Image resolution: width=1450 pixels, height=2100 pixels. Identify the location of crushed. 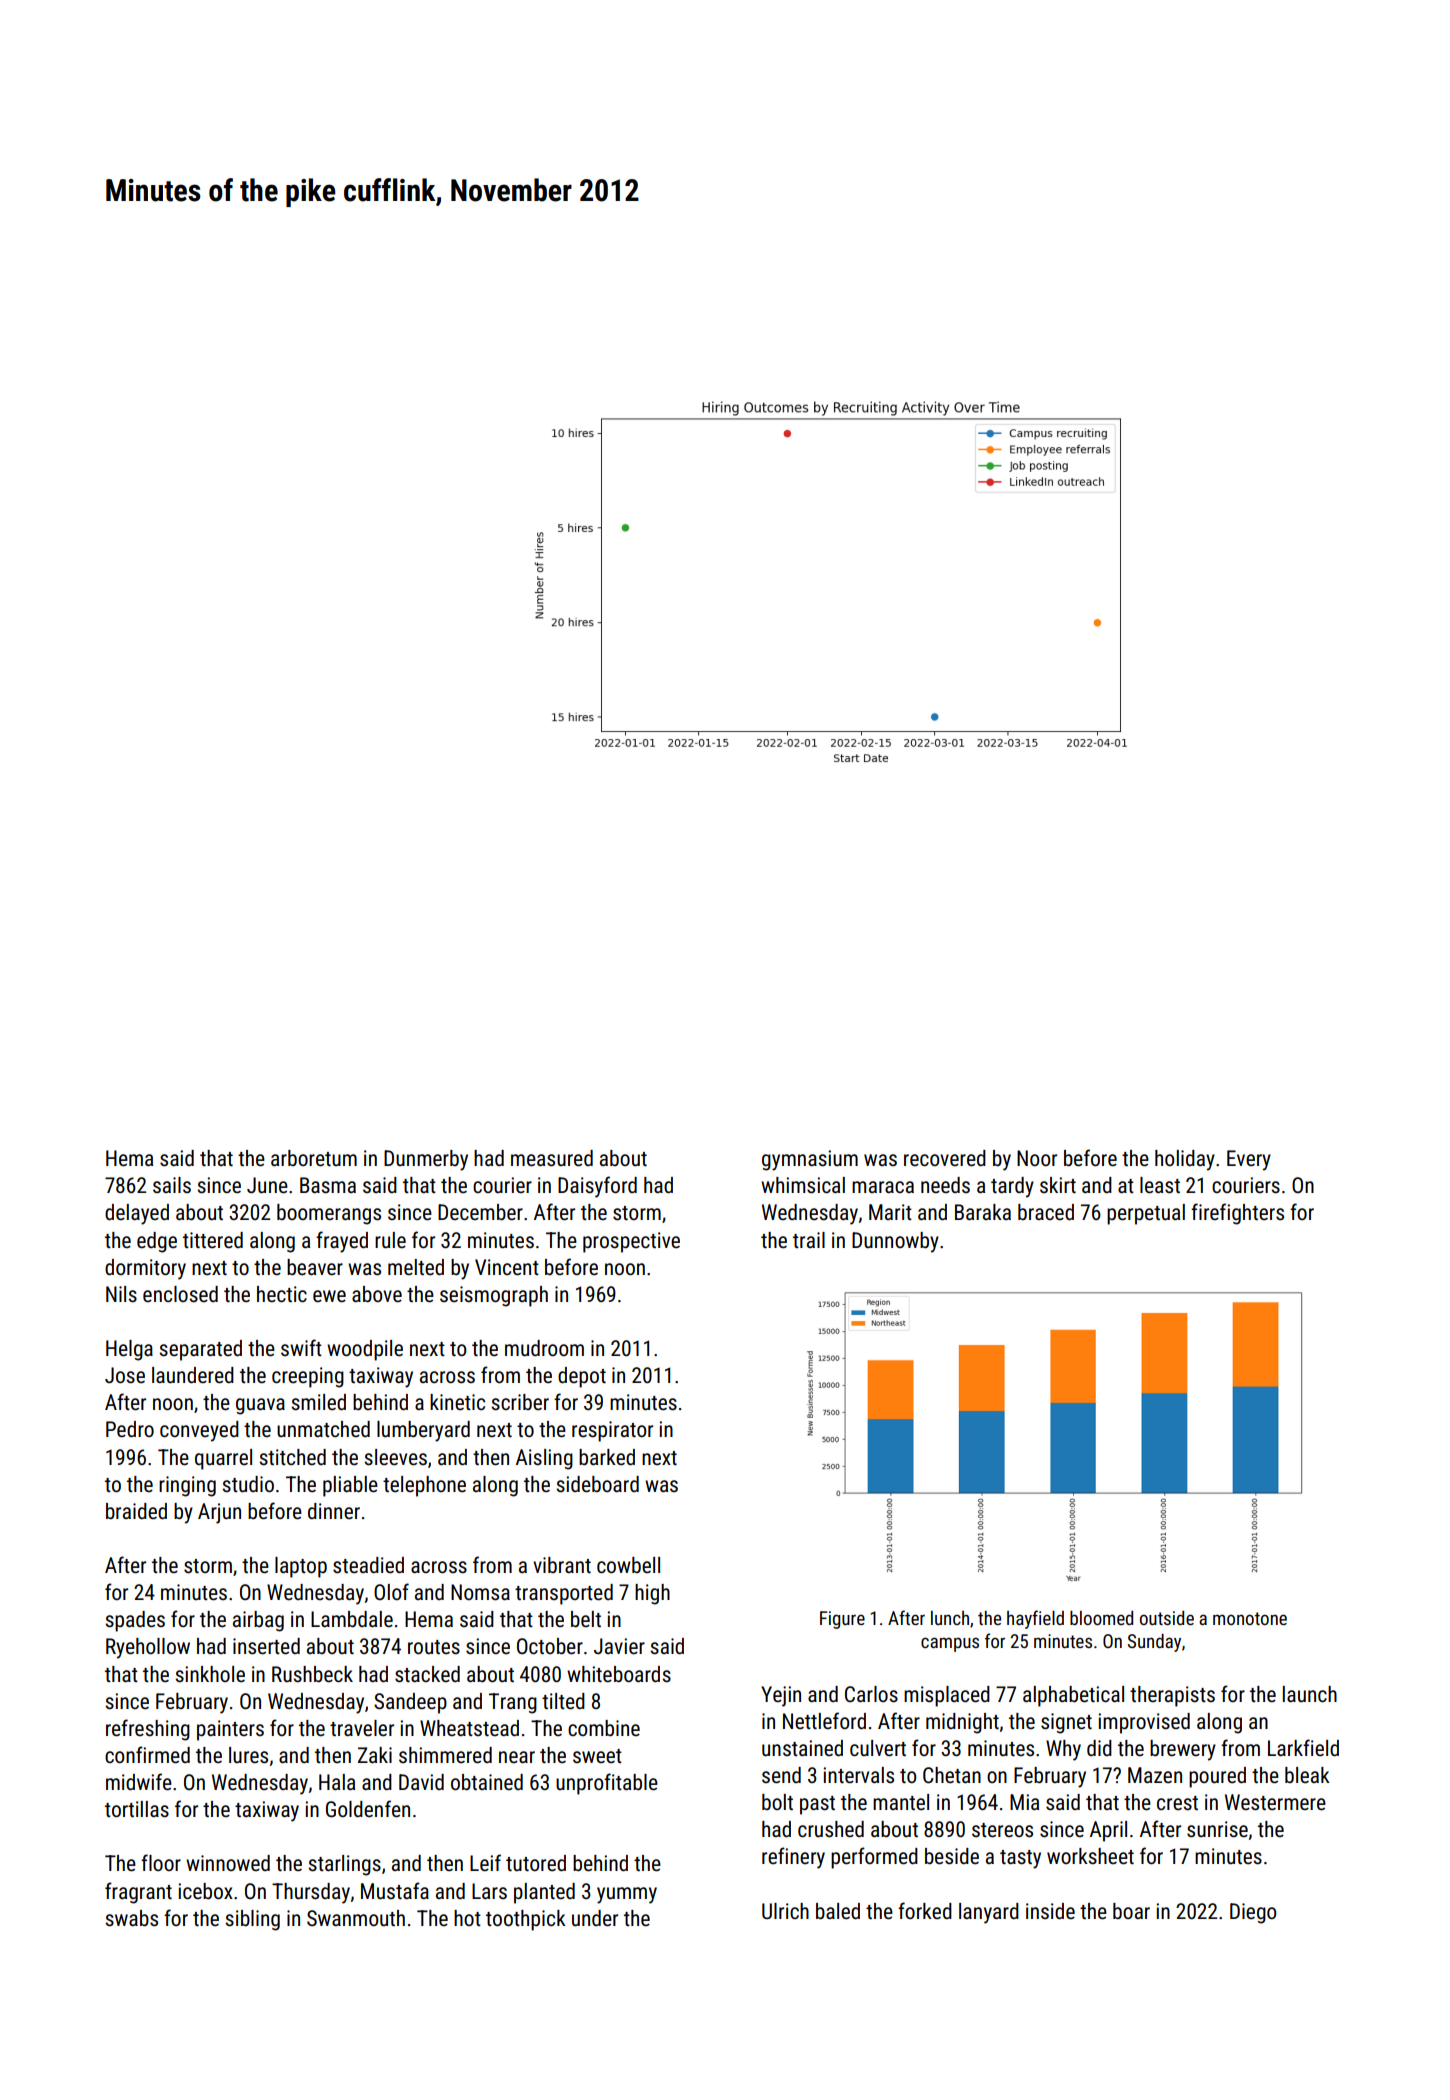
(831, 1829).
